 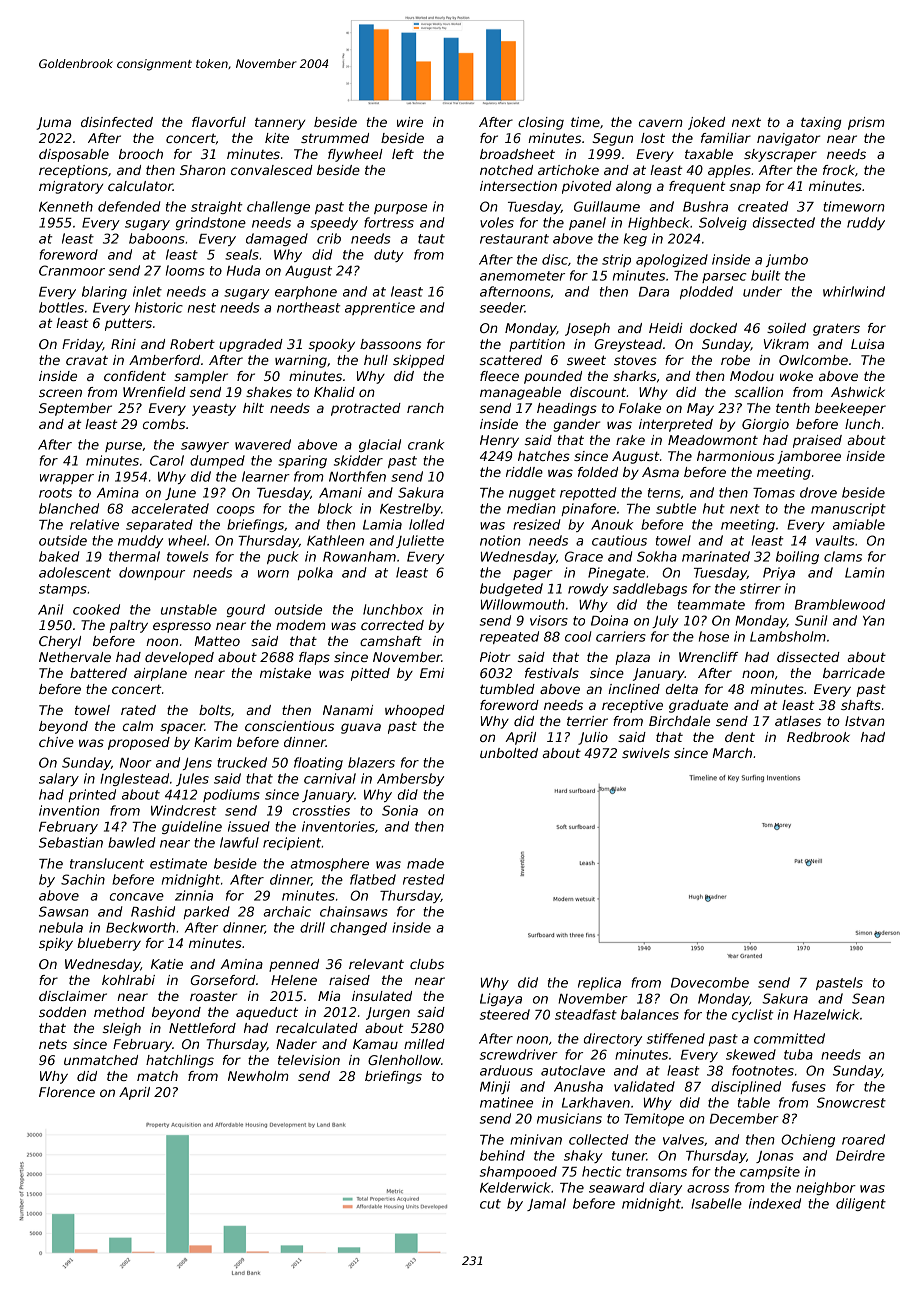 What do you see at coordinates (309, 1060) in the document?
I see `television` at bounding box center [309, 1060].
